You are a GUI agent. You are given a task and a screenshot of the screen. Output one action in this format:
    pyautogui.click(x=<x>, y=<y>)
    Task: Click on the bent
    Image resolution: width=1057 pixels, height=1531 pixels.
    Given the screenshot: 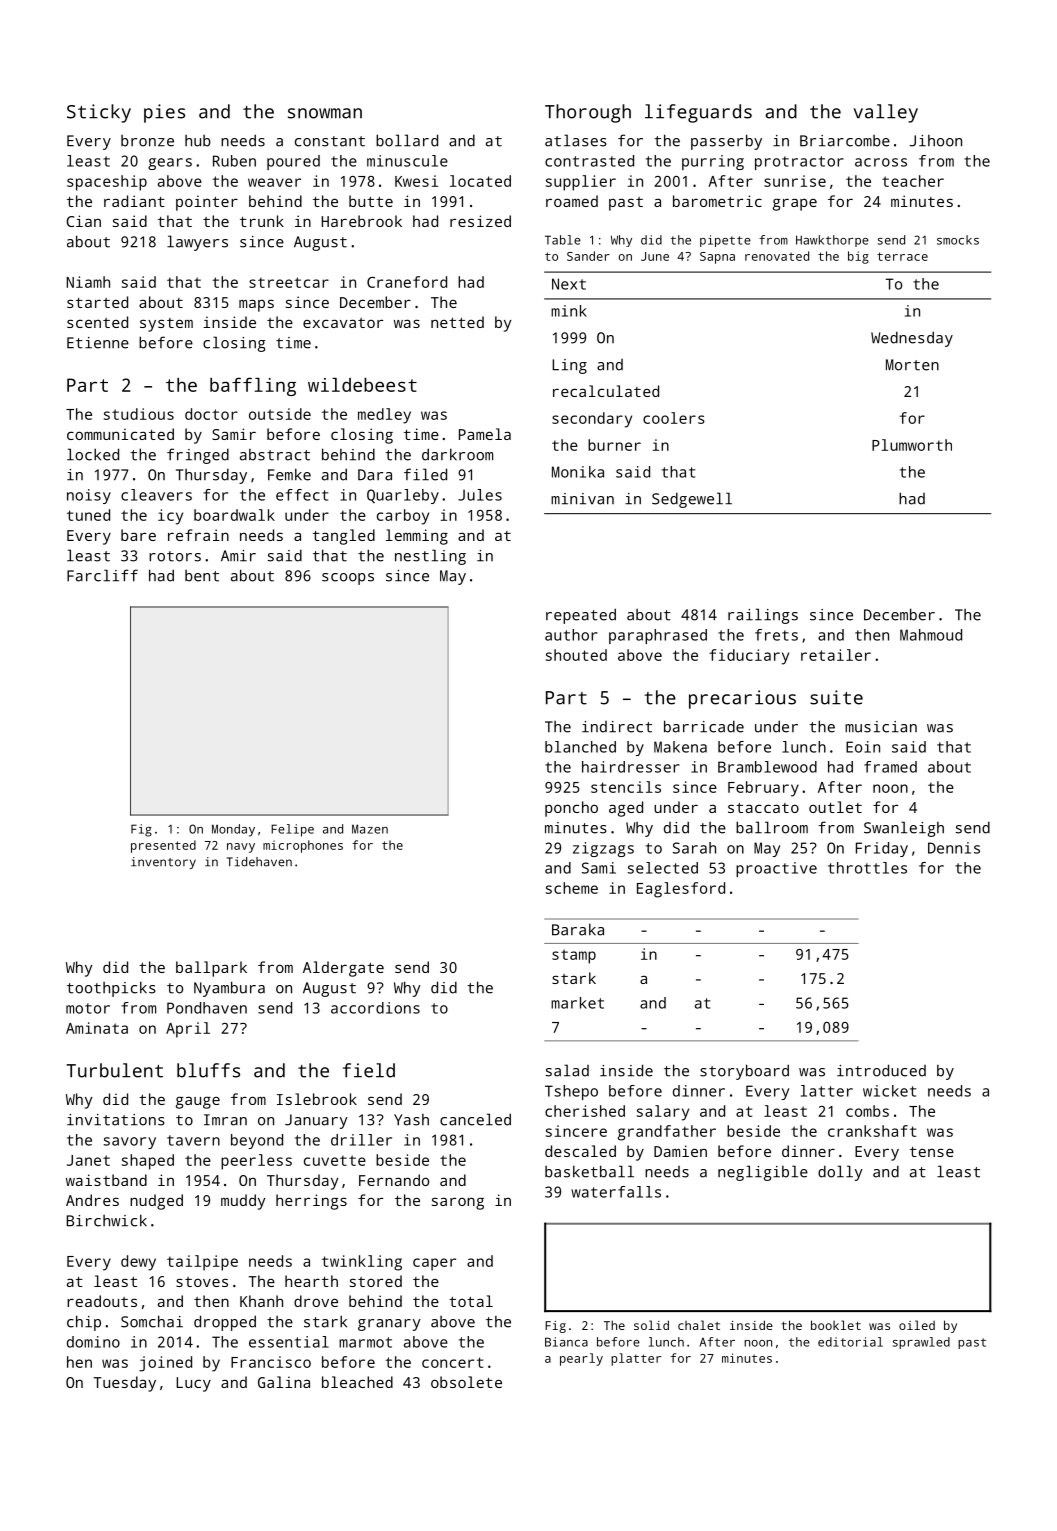 What is the action you would take?
    pyautogui.click(x=202, y=576)
